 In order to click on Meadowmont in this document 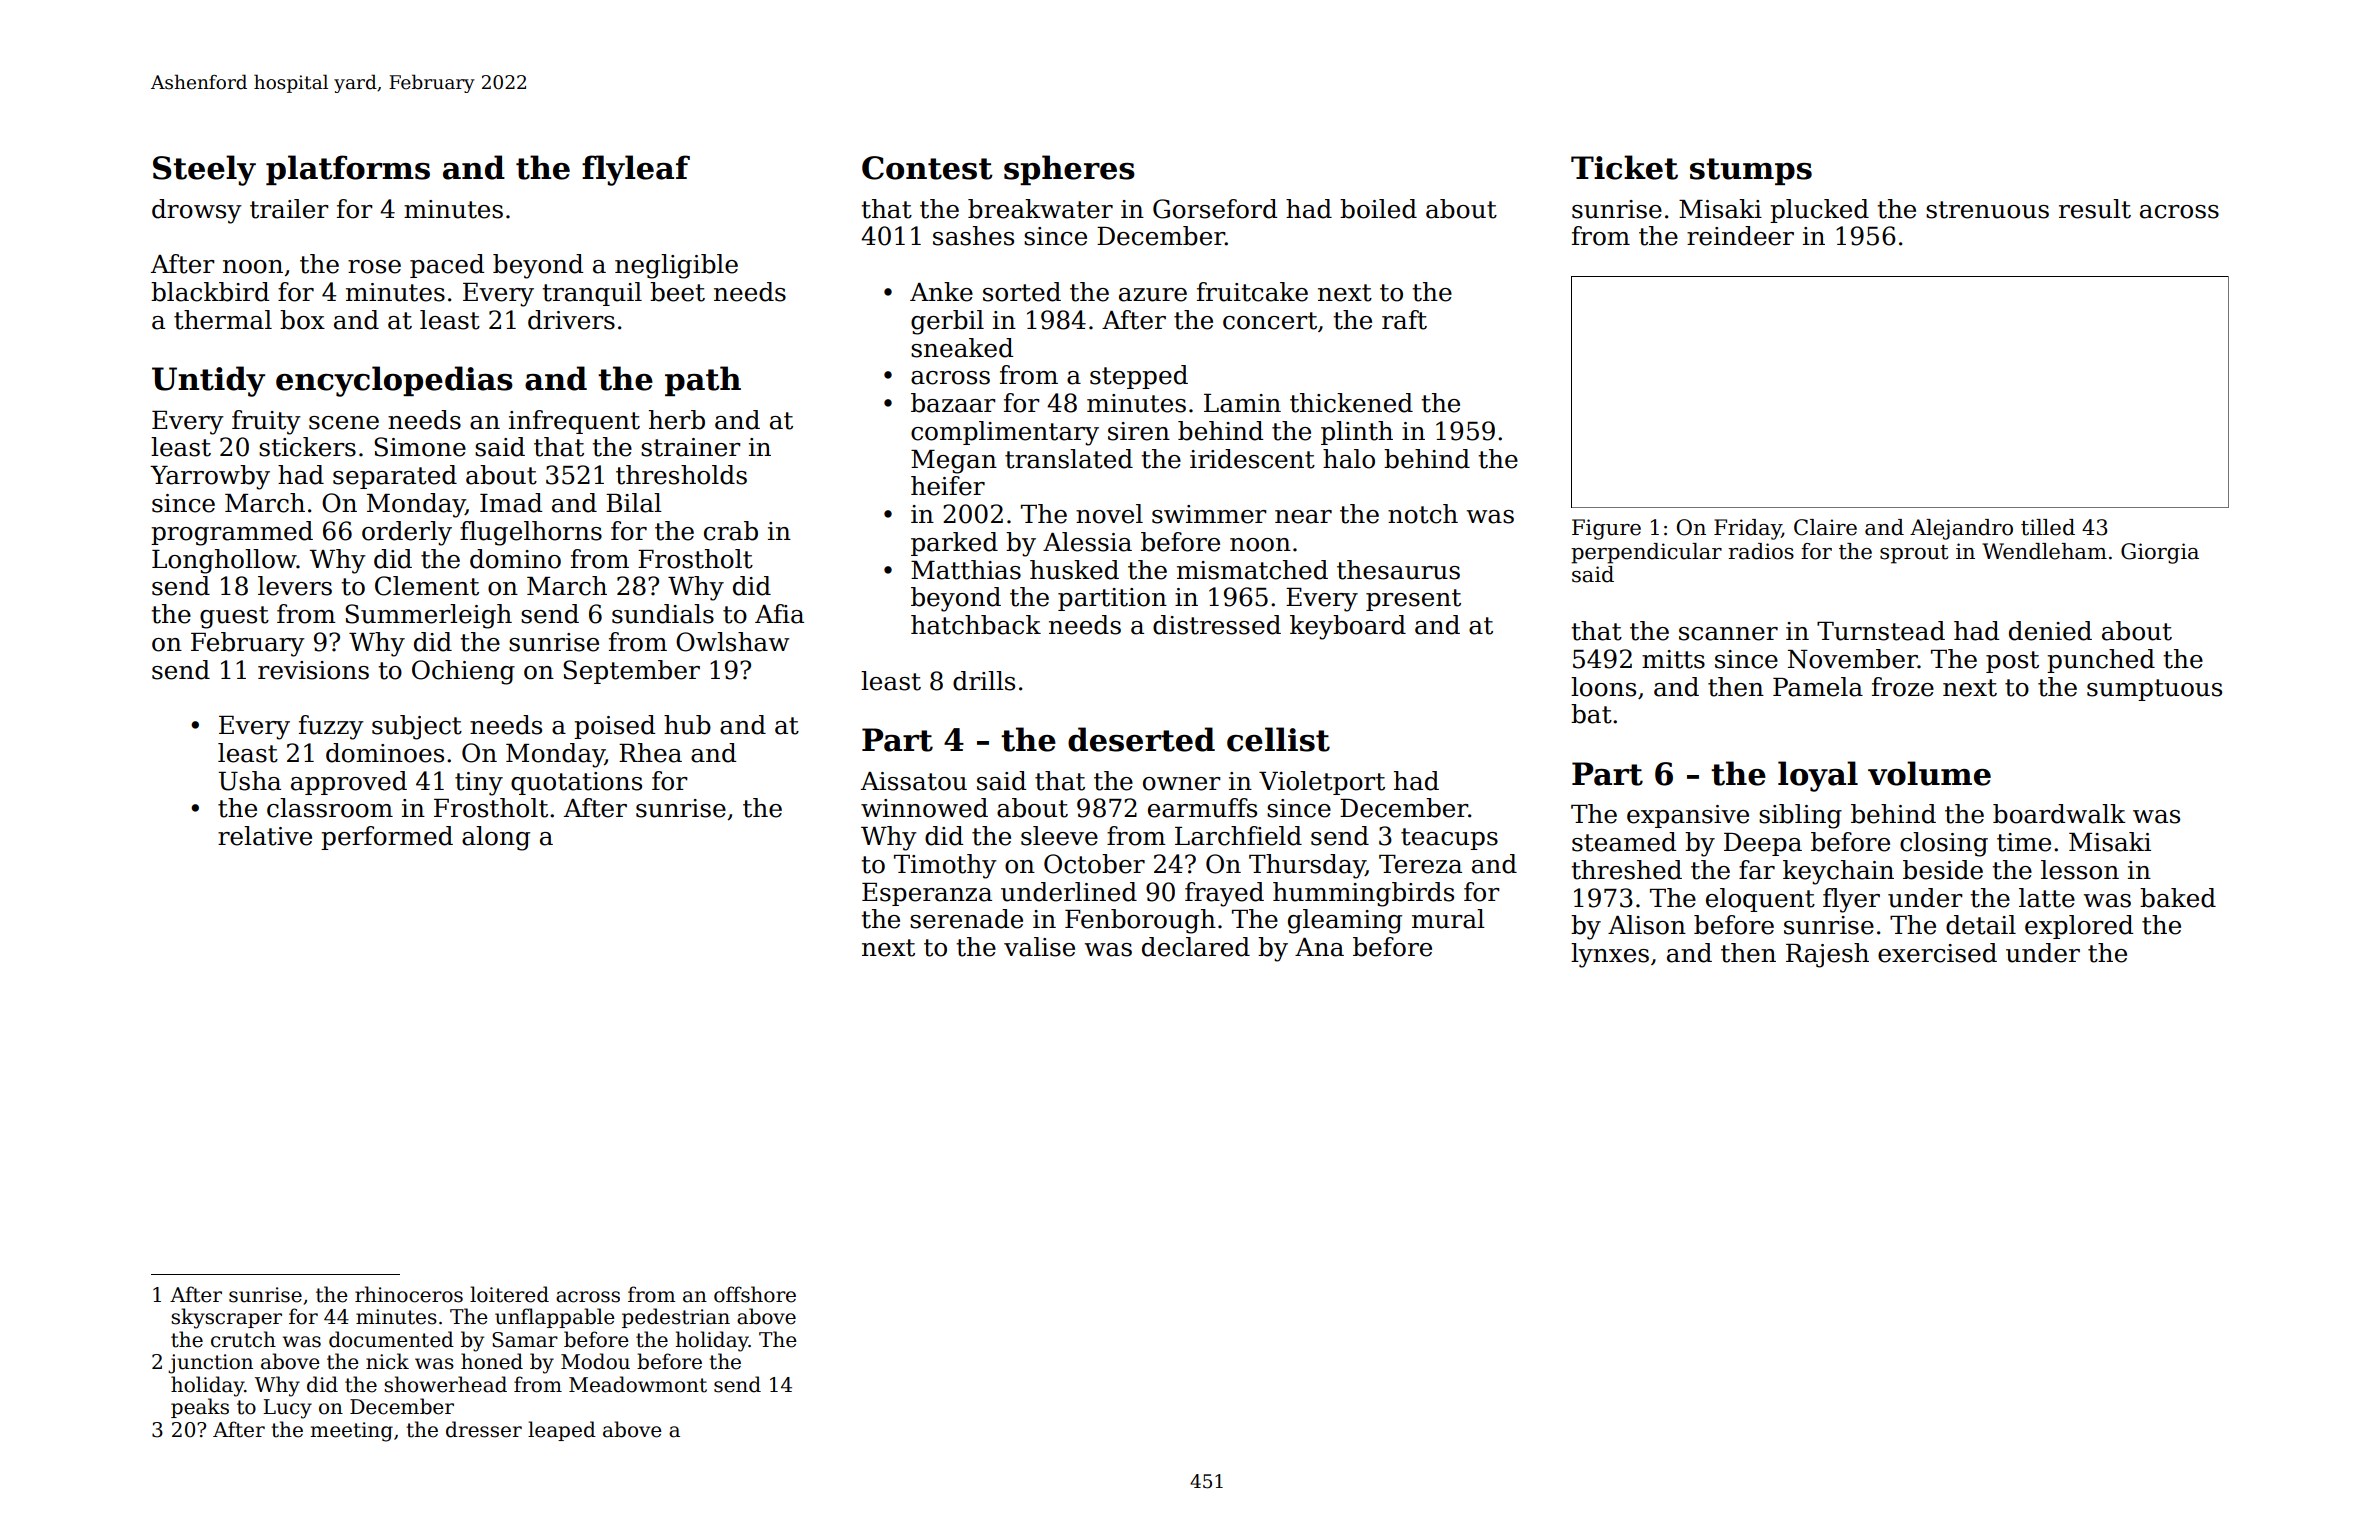, I will do `click(638, 1384)`.
